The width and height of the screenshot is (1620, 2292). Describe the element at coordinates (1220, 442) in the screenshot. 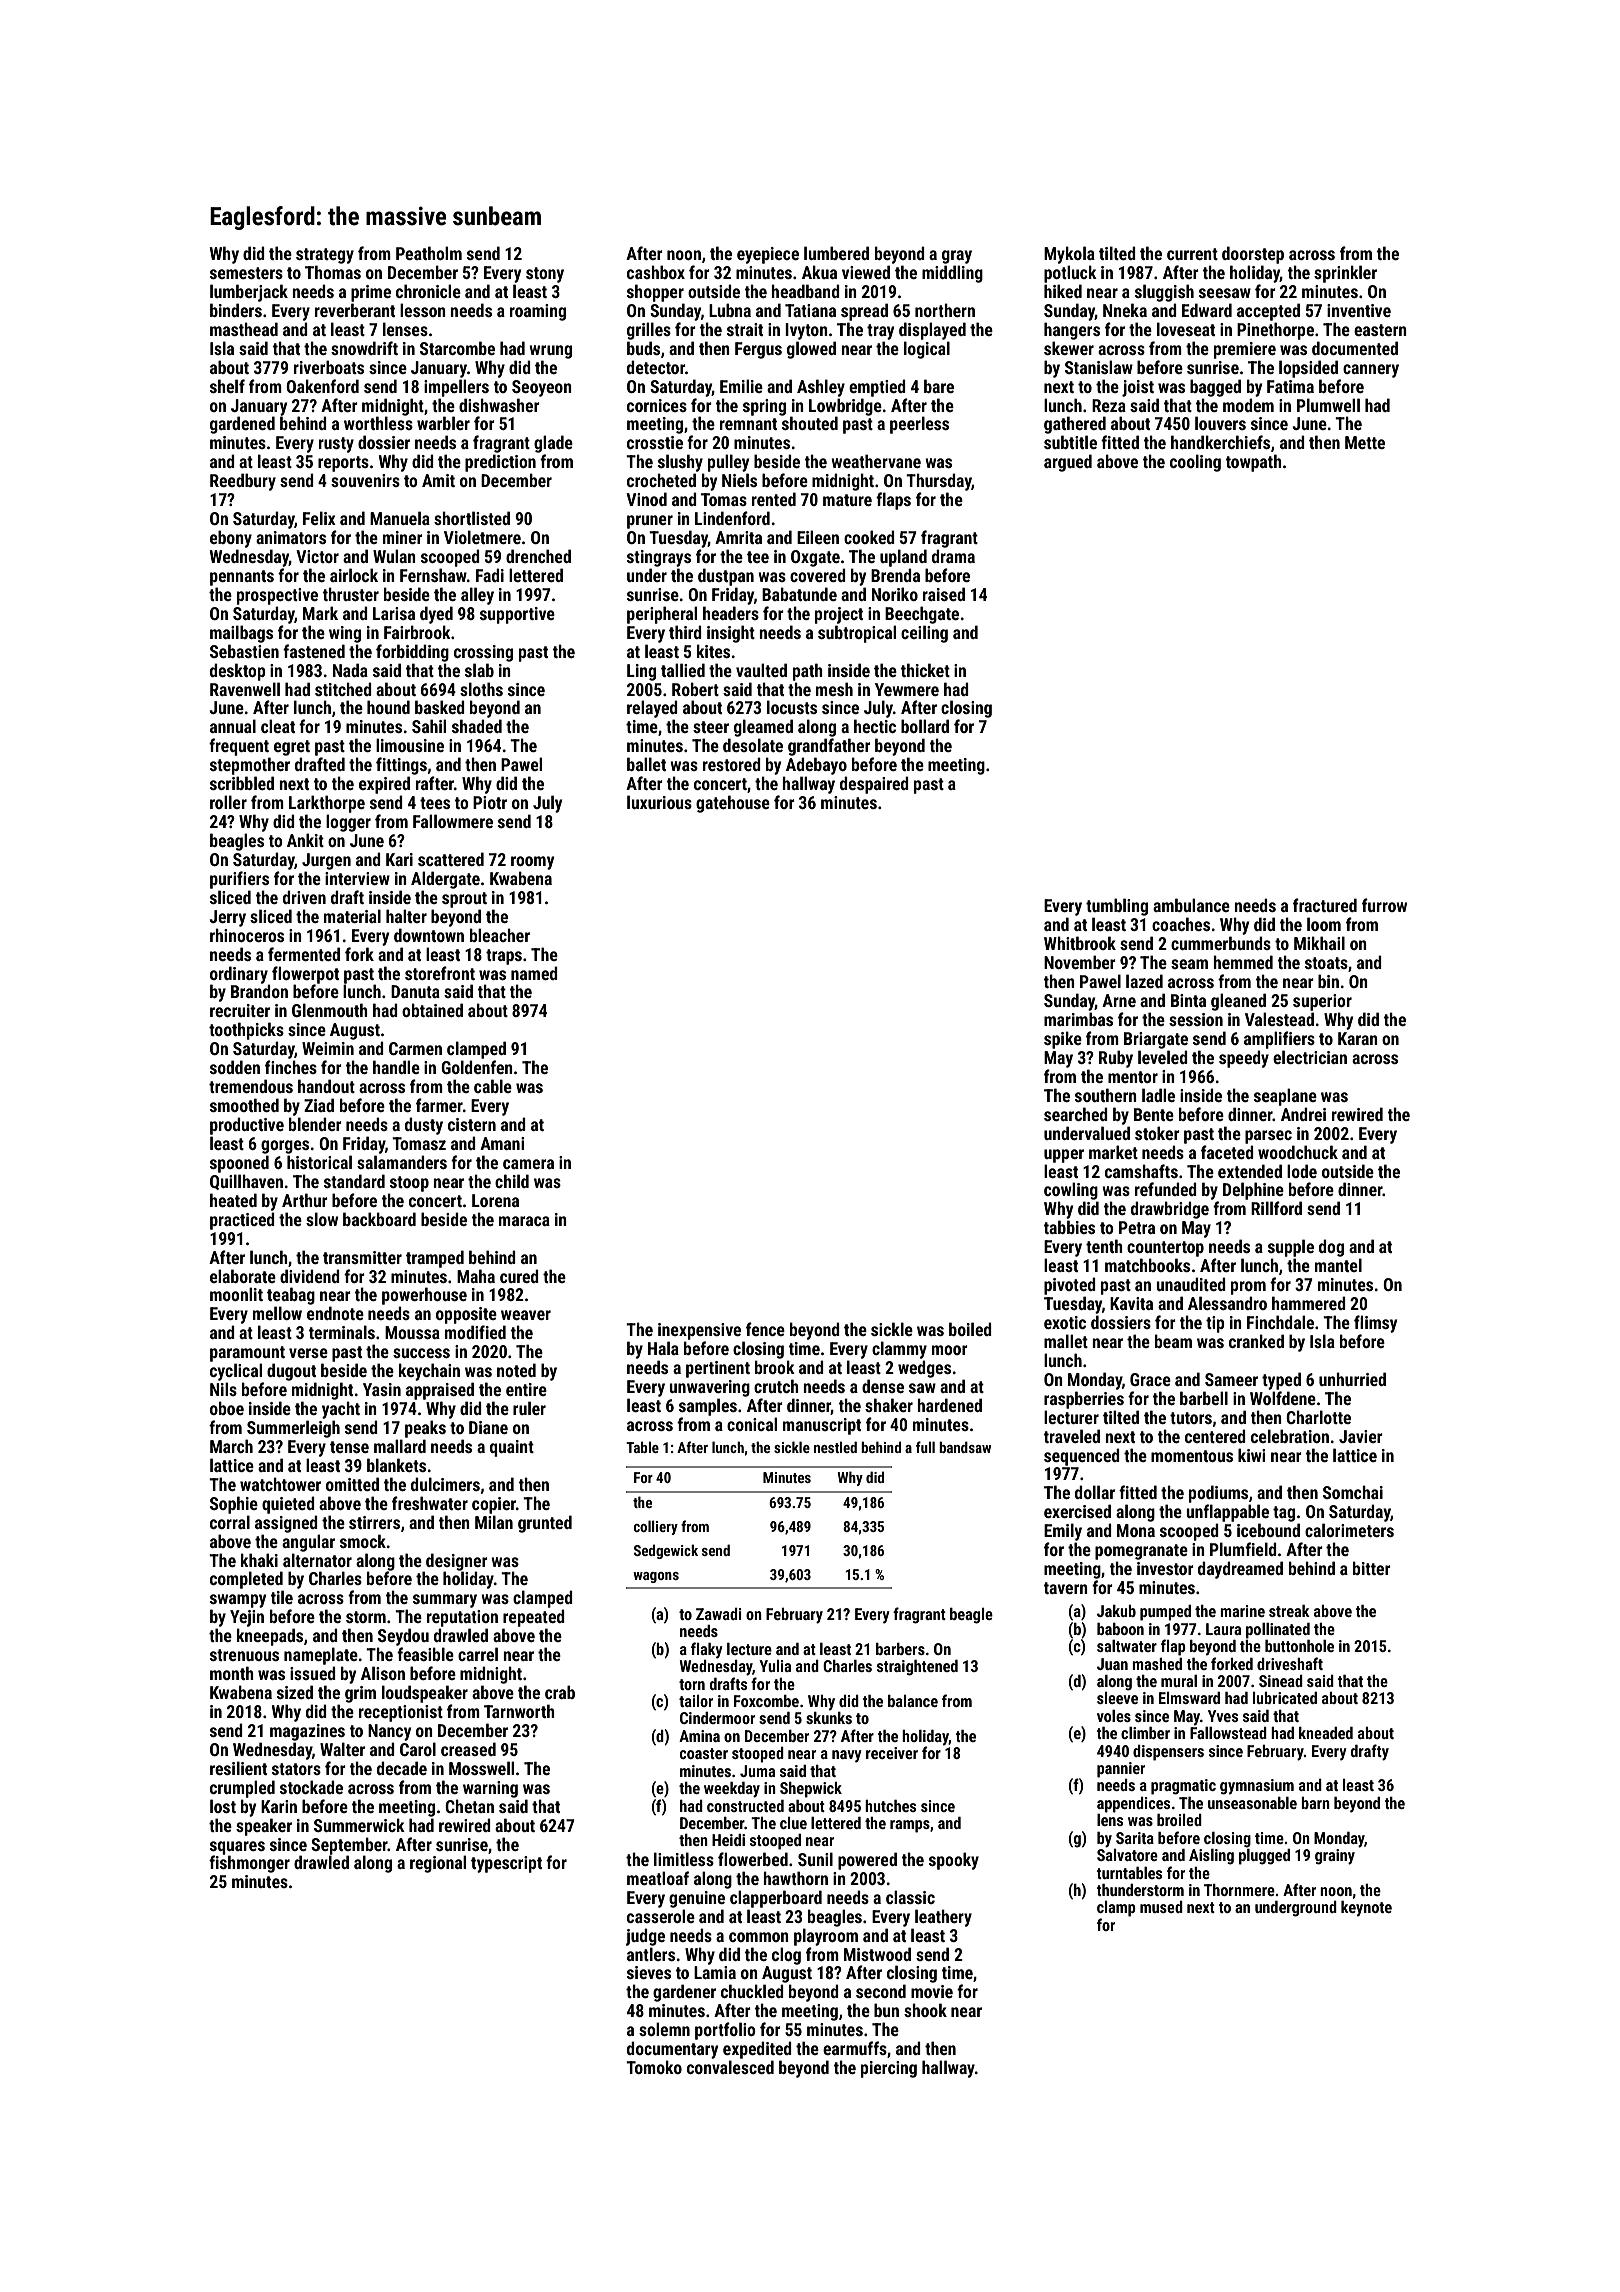

I see `handkerchiefs` at that location.
